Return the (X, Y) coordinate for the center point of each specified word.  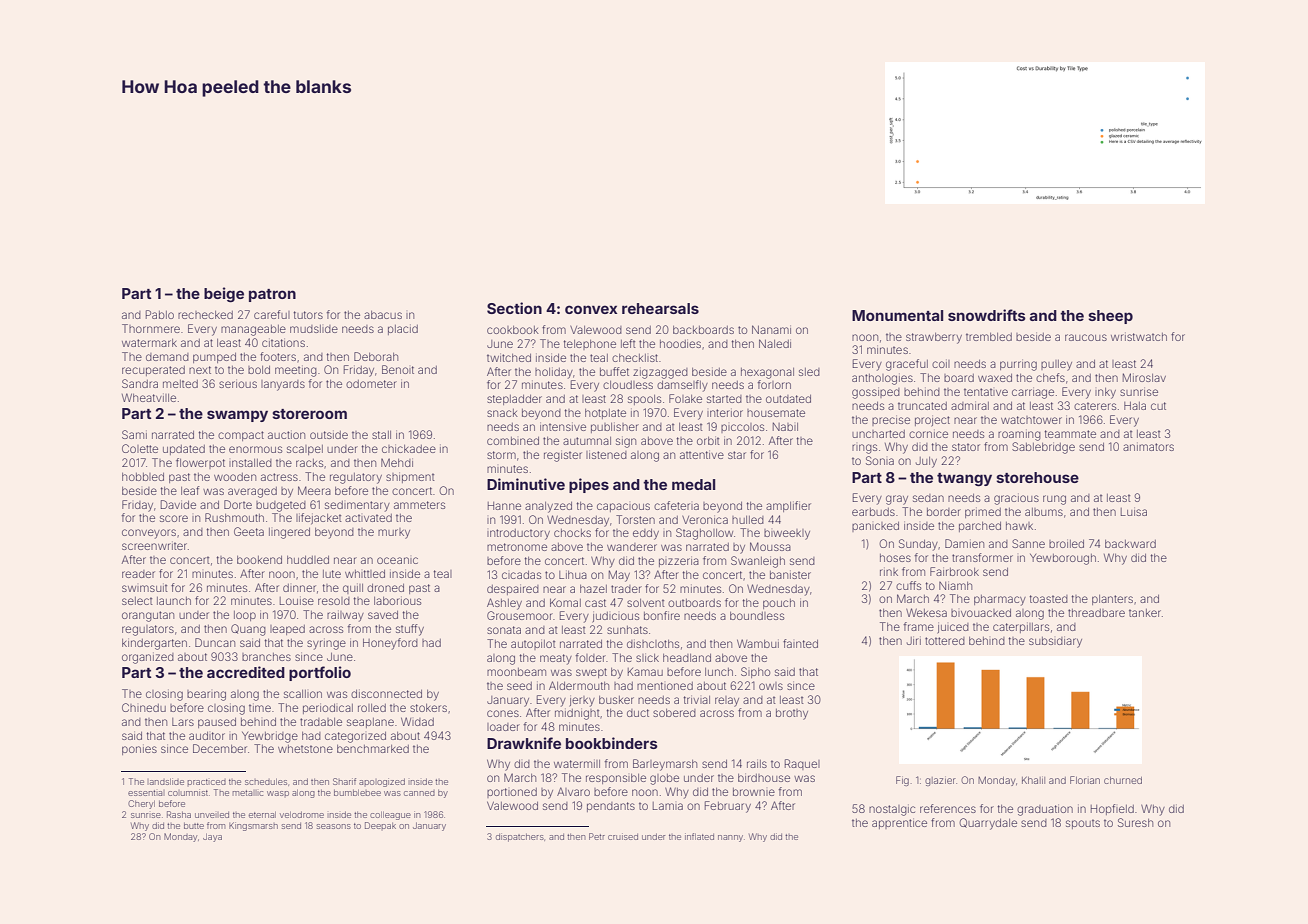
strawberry (934, 338)
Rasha (179, 814)
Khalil (1033, 780)
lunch (719, 672)
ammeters (419, 505)
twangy (964, 480)
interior (725, 412)
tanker (1145, 613)
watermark (149, 343)
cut (1158, 406)
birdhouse (764, 777)
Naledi (775, 343)
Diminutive (526, 484)
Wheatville (149, 397)
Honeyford (390, 644)
